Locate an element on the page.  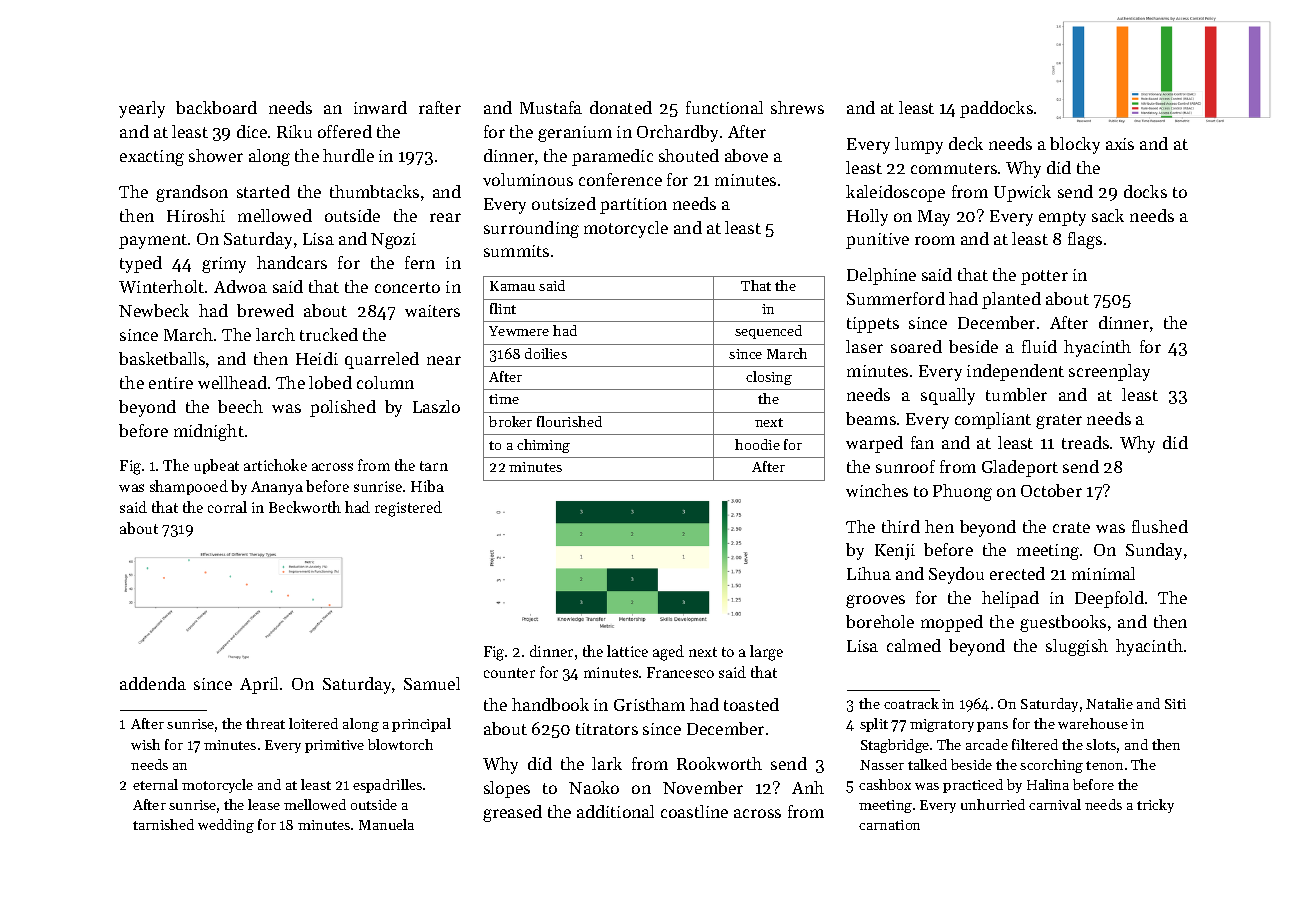
Seydou is located at coordinates (956, 575).
